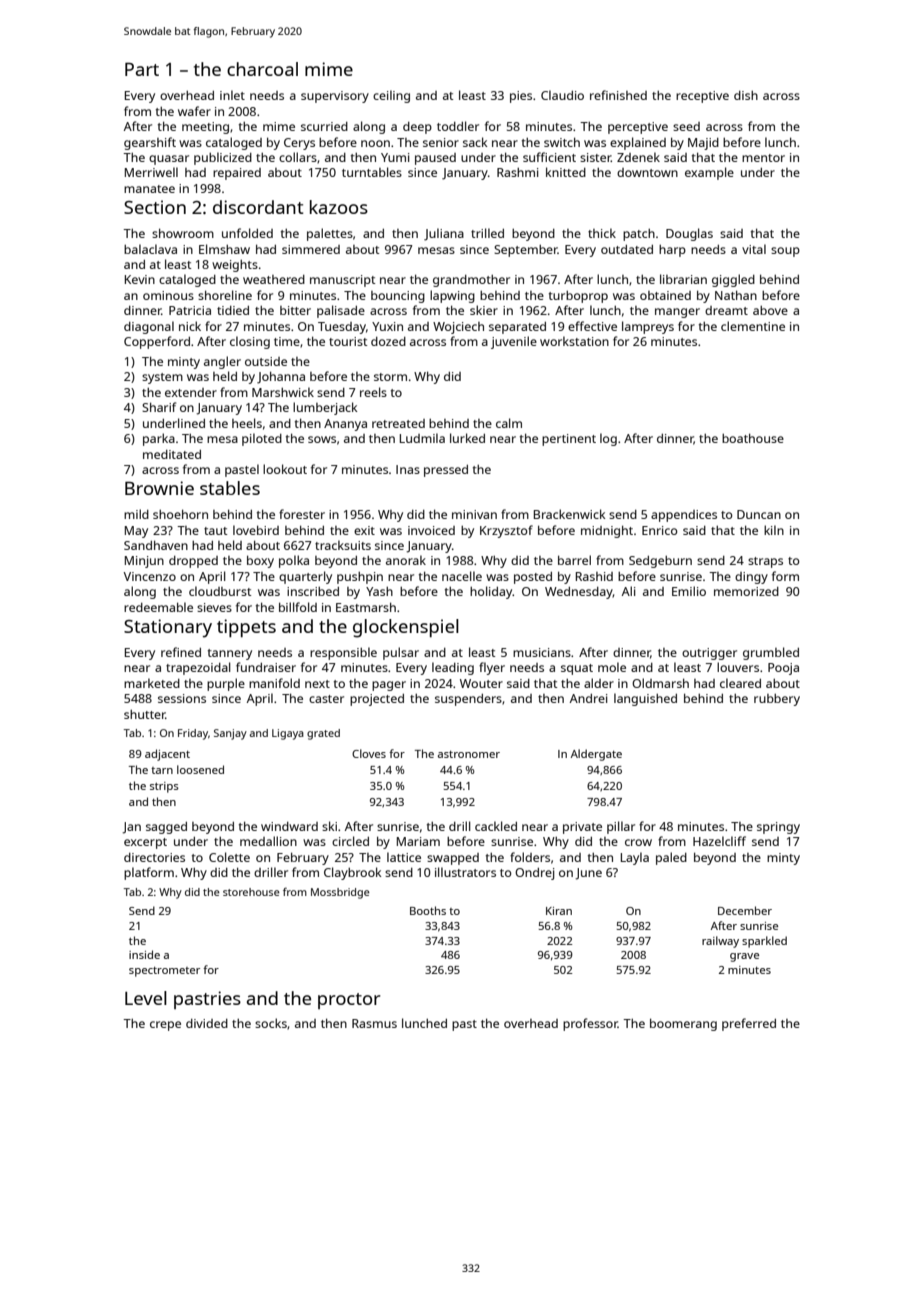  Describe the element at coordinates (222, 362) in the image. I see `angler` at that location.
